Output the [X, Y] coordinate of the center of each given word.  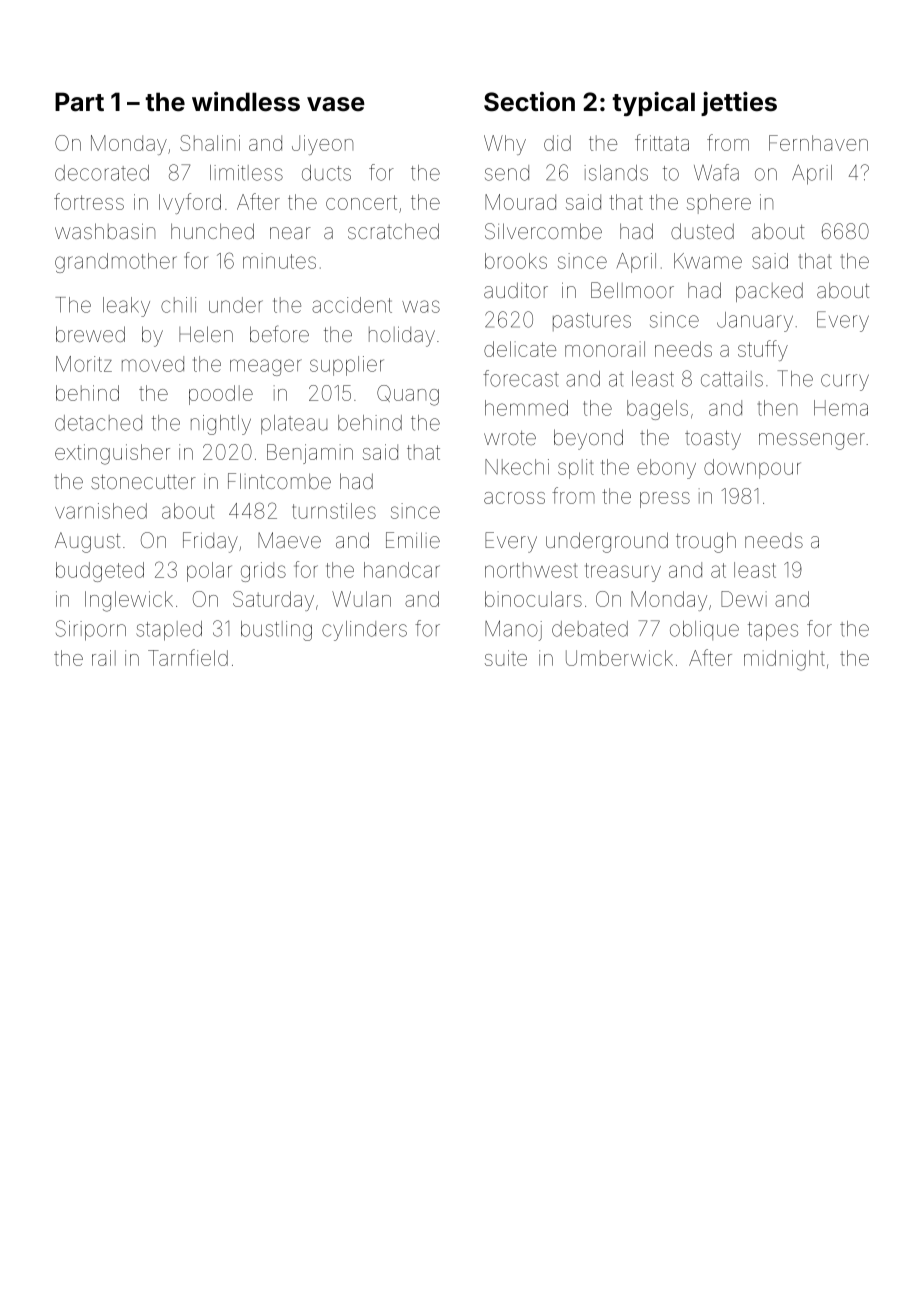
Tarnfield [188, 657]
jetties [739, 103]
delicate [520, 349]
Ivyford [190, 203]
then [777, 408]
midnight [784, 660]
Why [505, 145]
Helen [206, 334]
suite [506, 658]
